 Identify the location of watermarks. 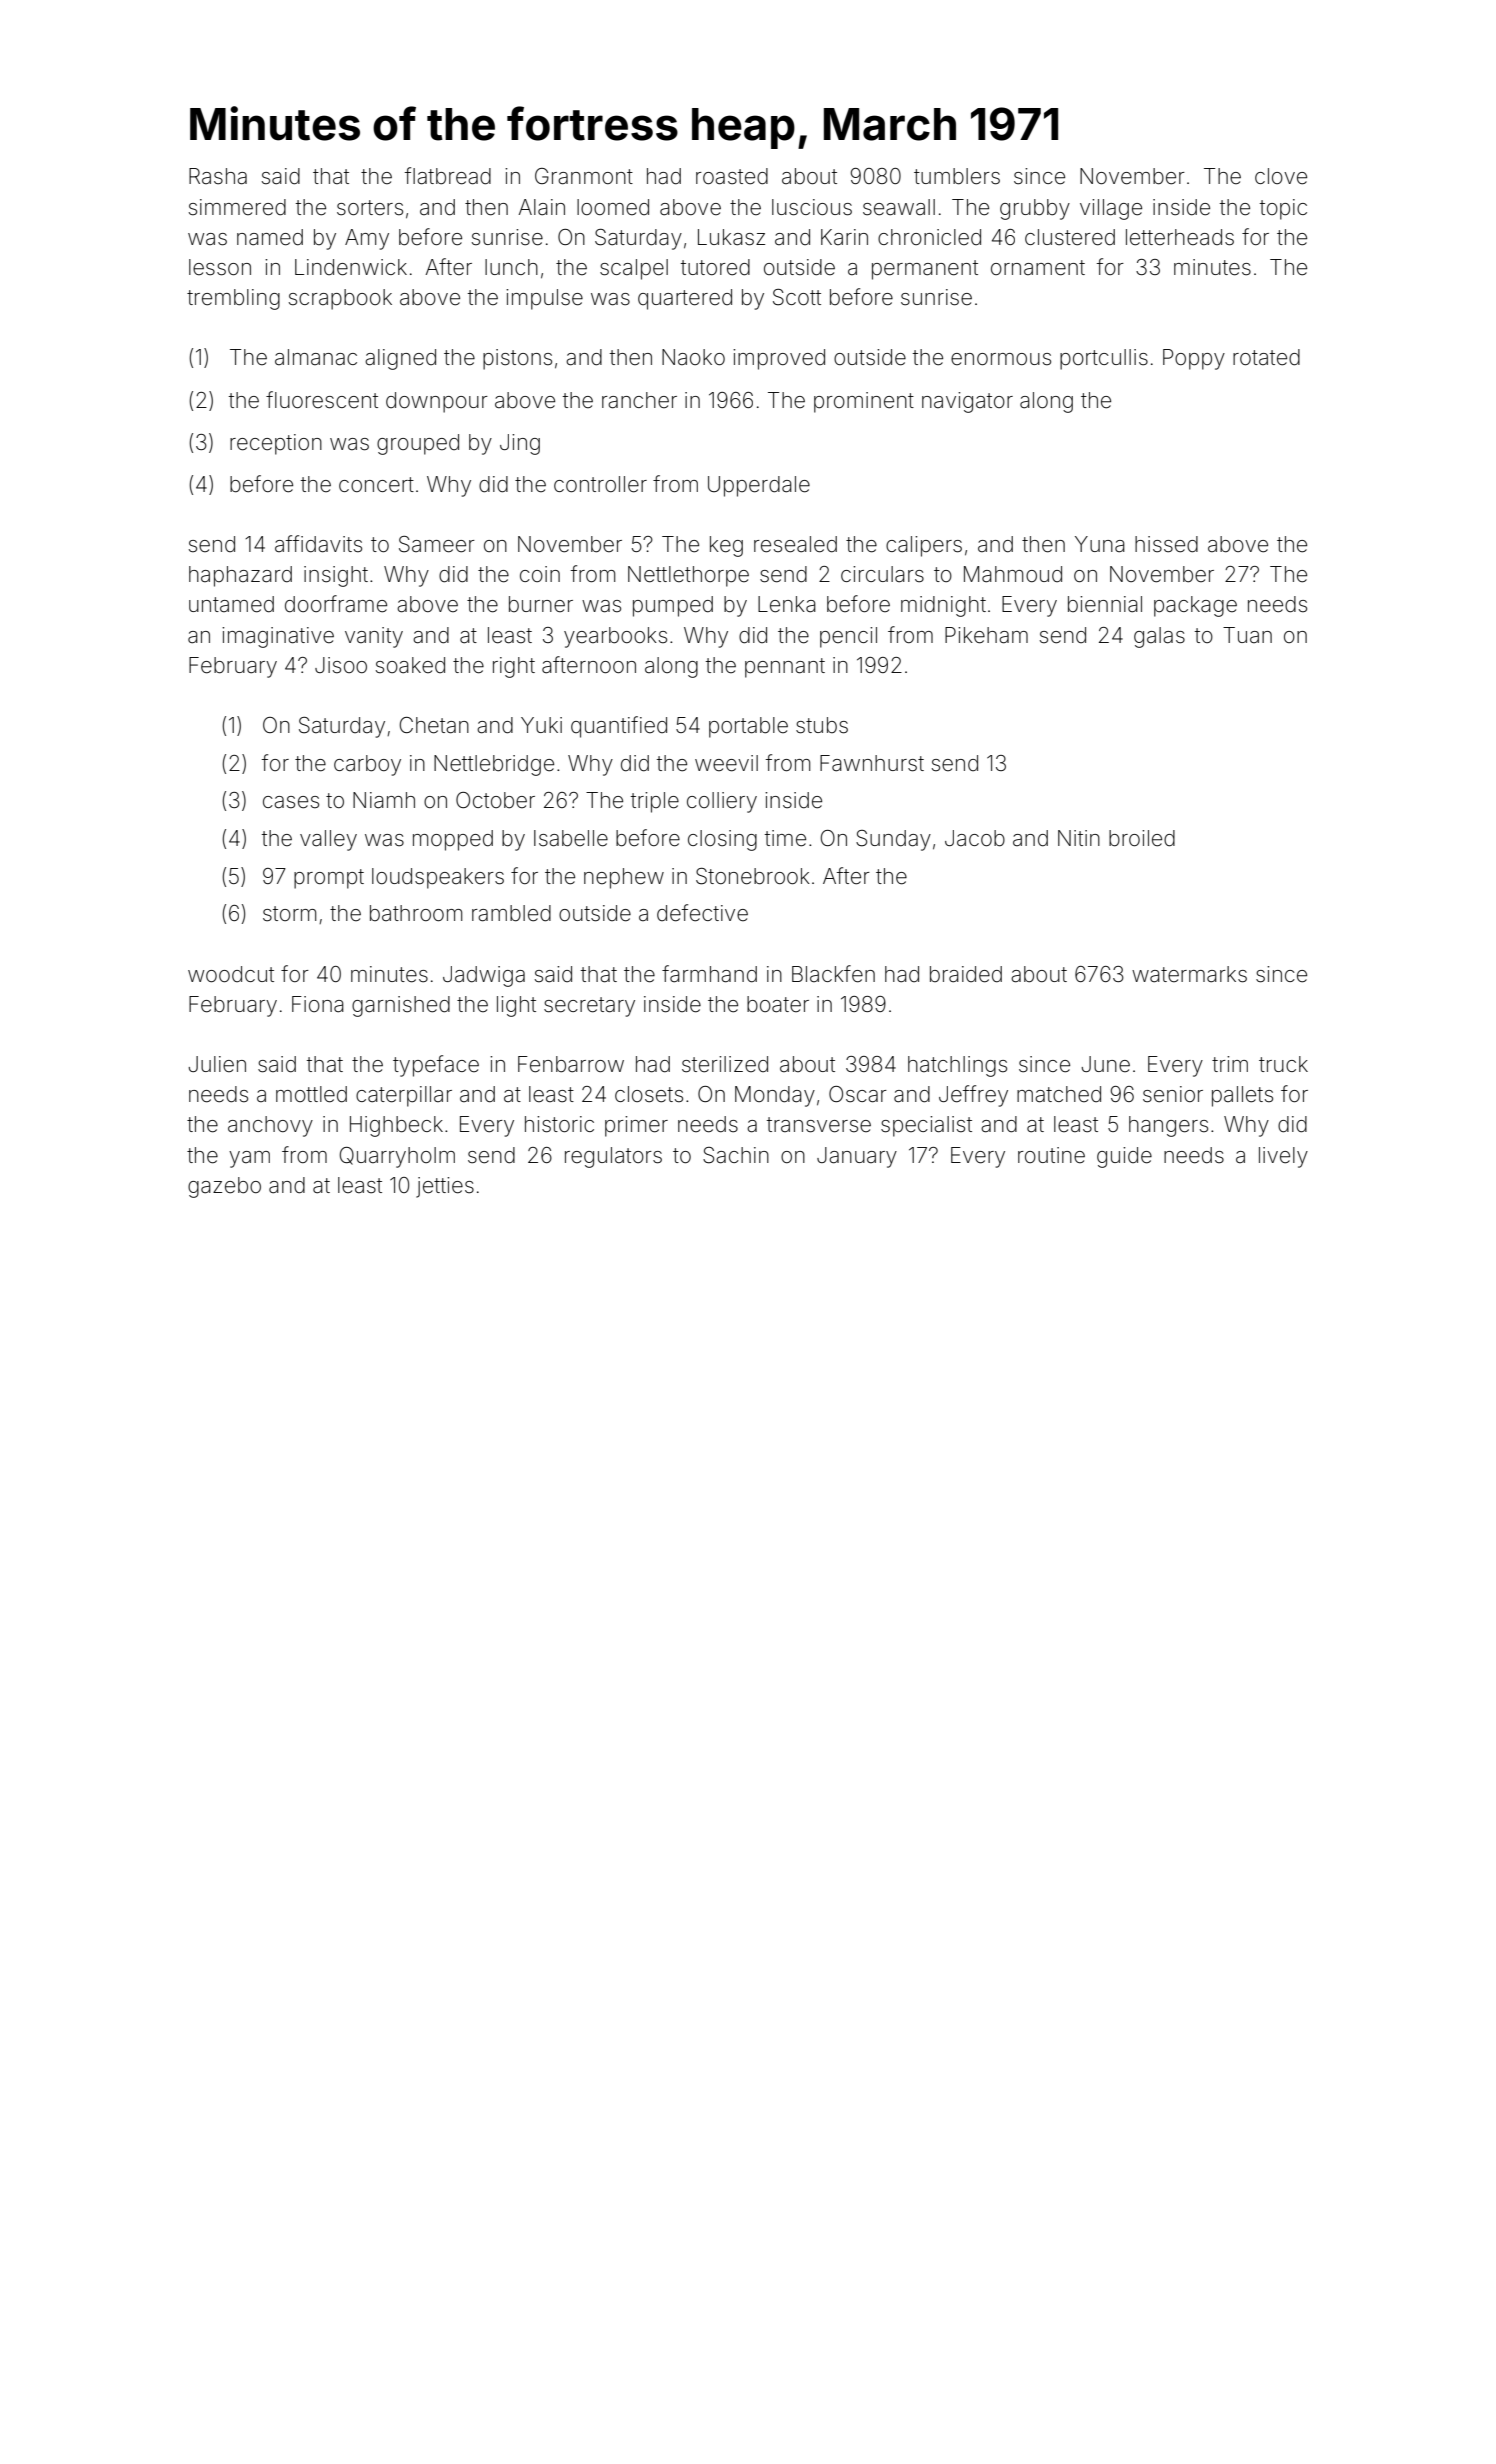
(1189, 974).
